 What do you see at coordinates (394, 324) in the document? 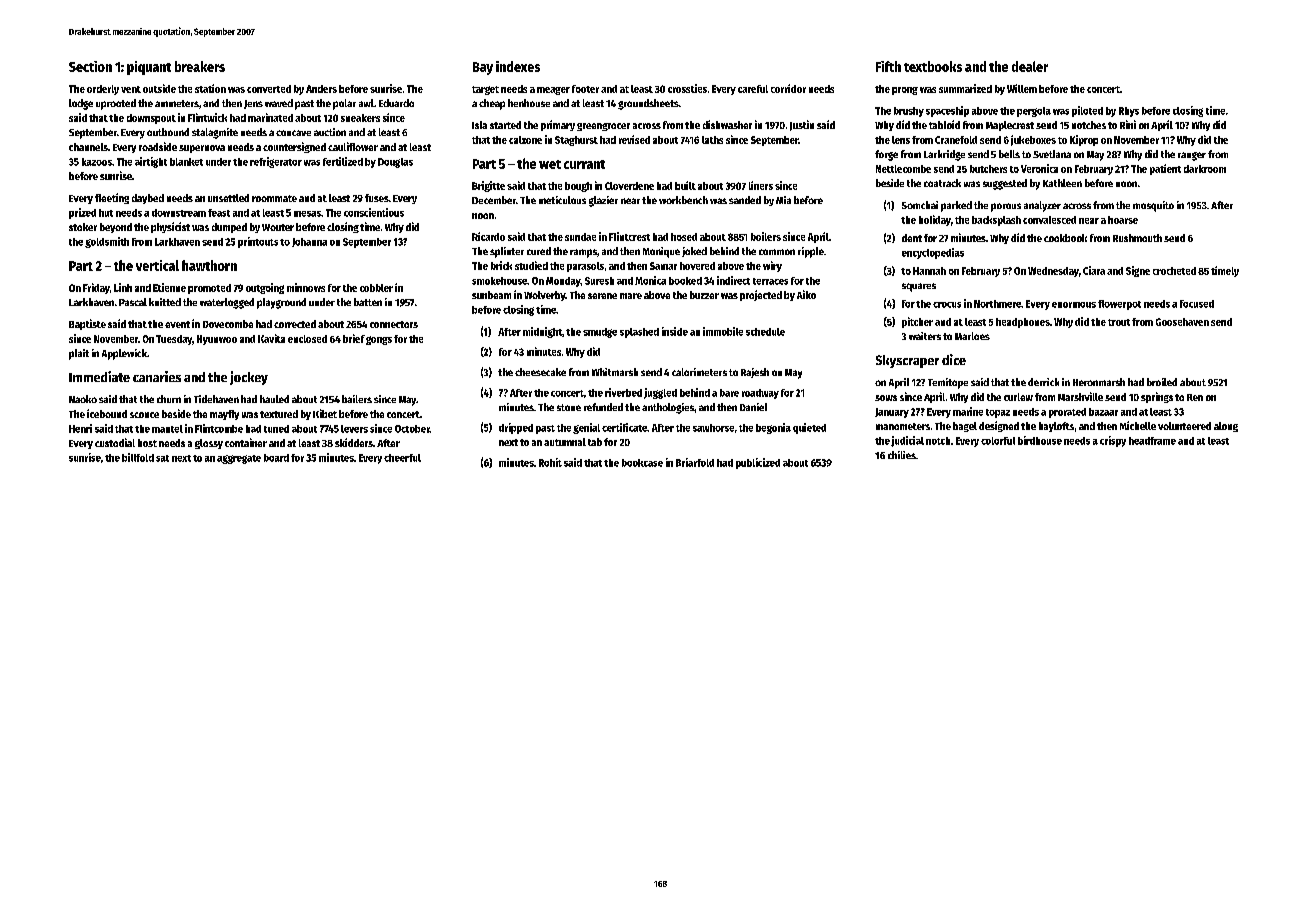
I see `connectors` at bounding box center [394, 324].
